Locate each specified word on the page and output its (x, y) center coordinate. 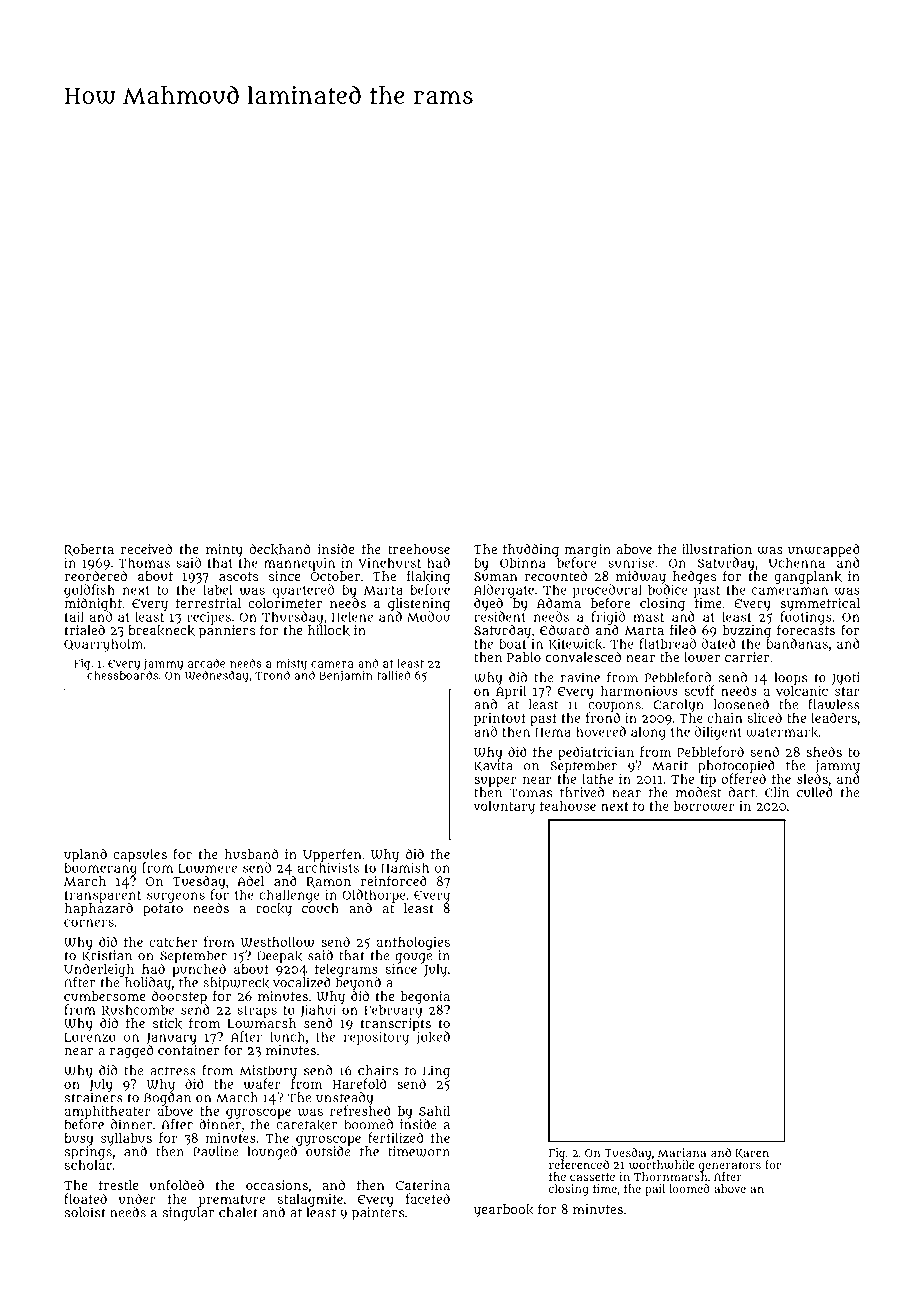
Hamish (405, 867)
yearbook (504, 1210)
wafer (262, 1083)
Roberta (89, 550)
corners (89, 923)
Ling (435, 1072)
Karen (752, 1153)
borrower (704, 806)
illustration (717, 549)
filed (683, 629)
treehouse (419, 549)
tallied (393, 675)
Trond (272, 675)
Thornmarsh (670, 1176)
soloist (85, 1212)
